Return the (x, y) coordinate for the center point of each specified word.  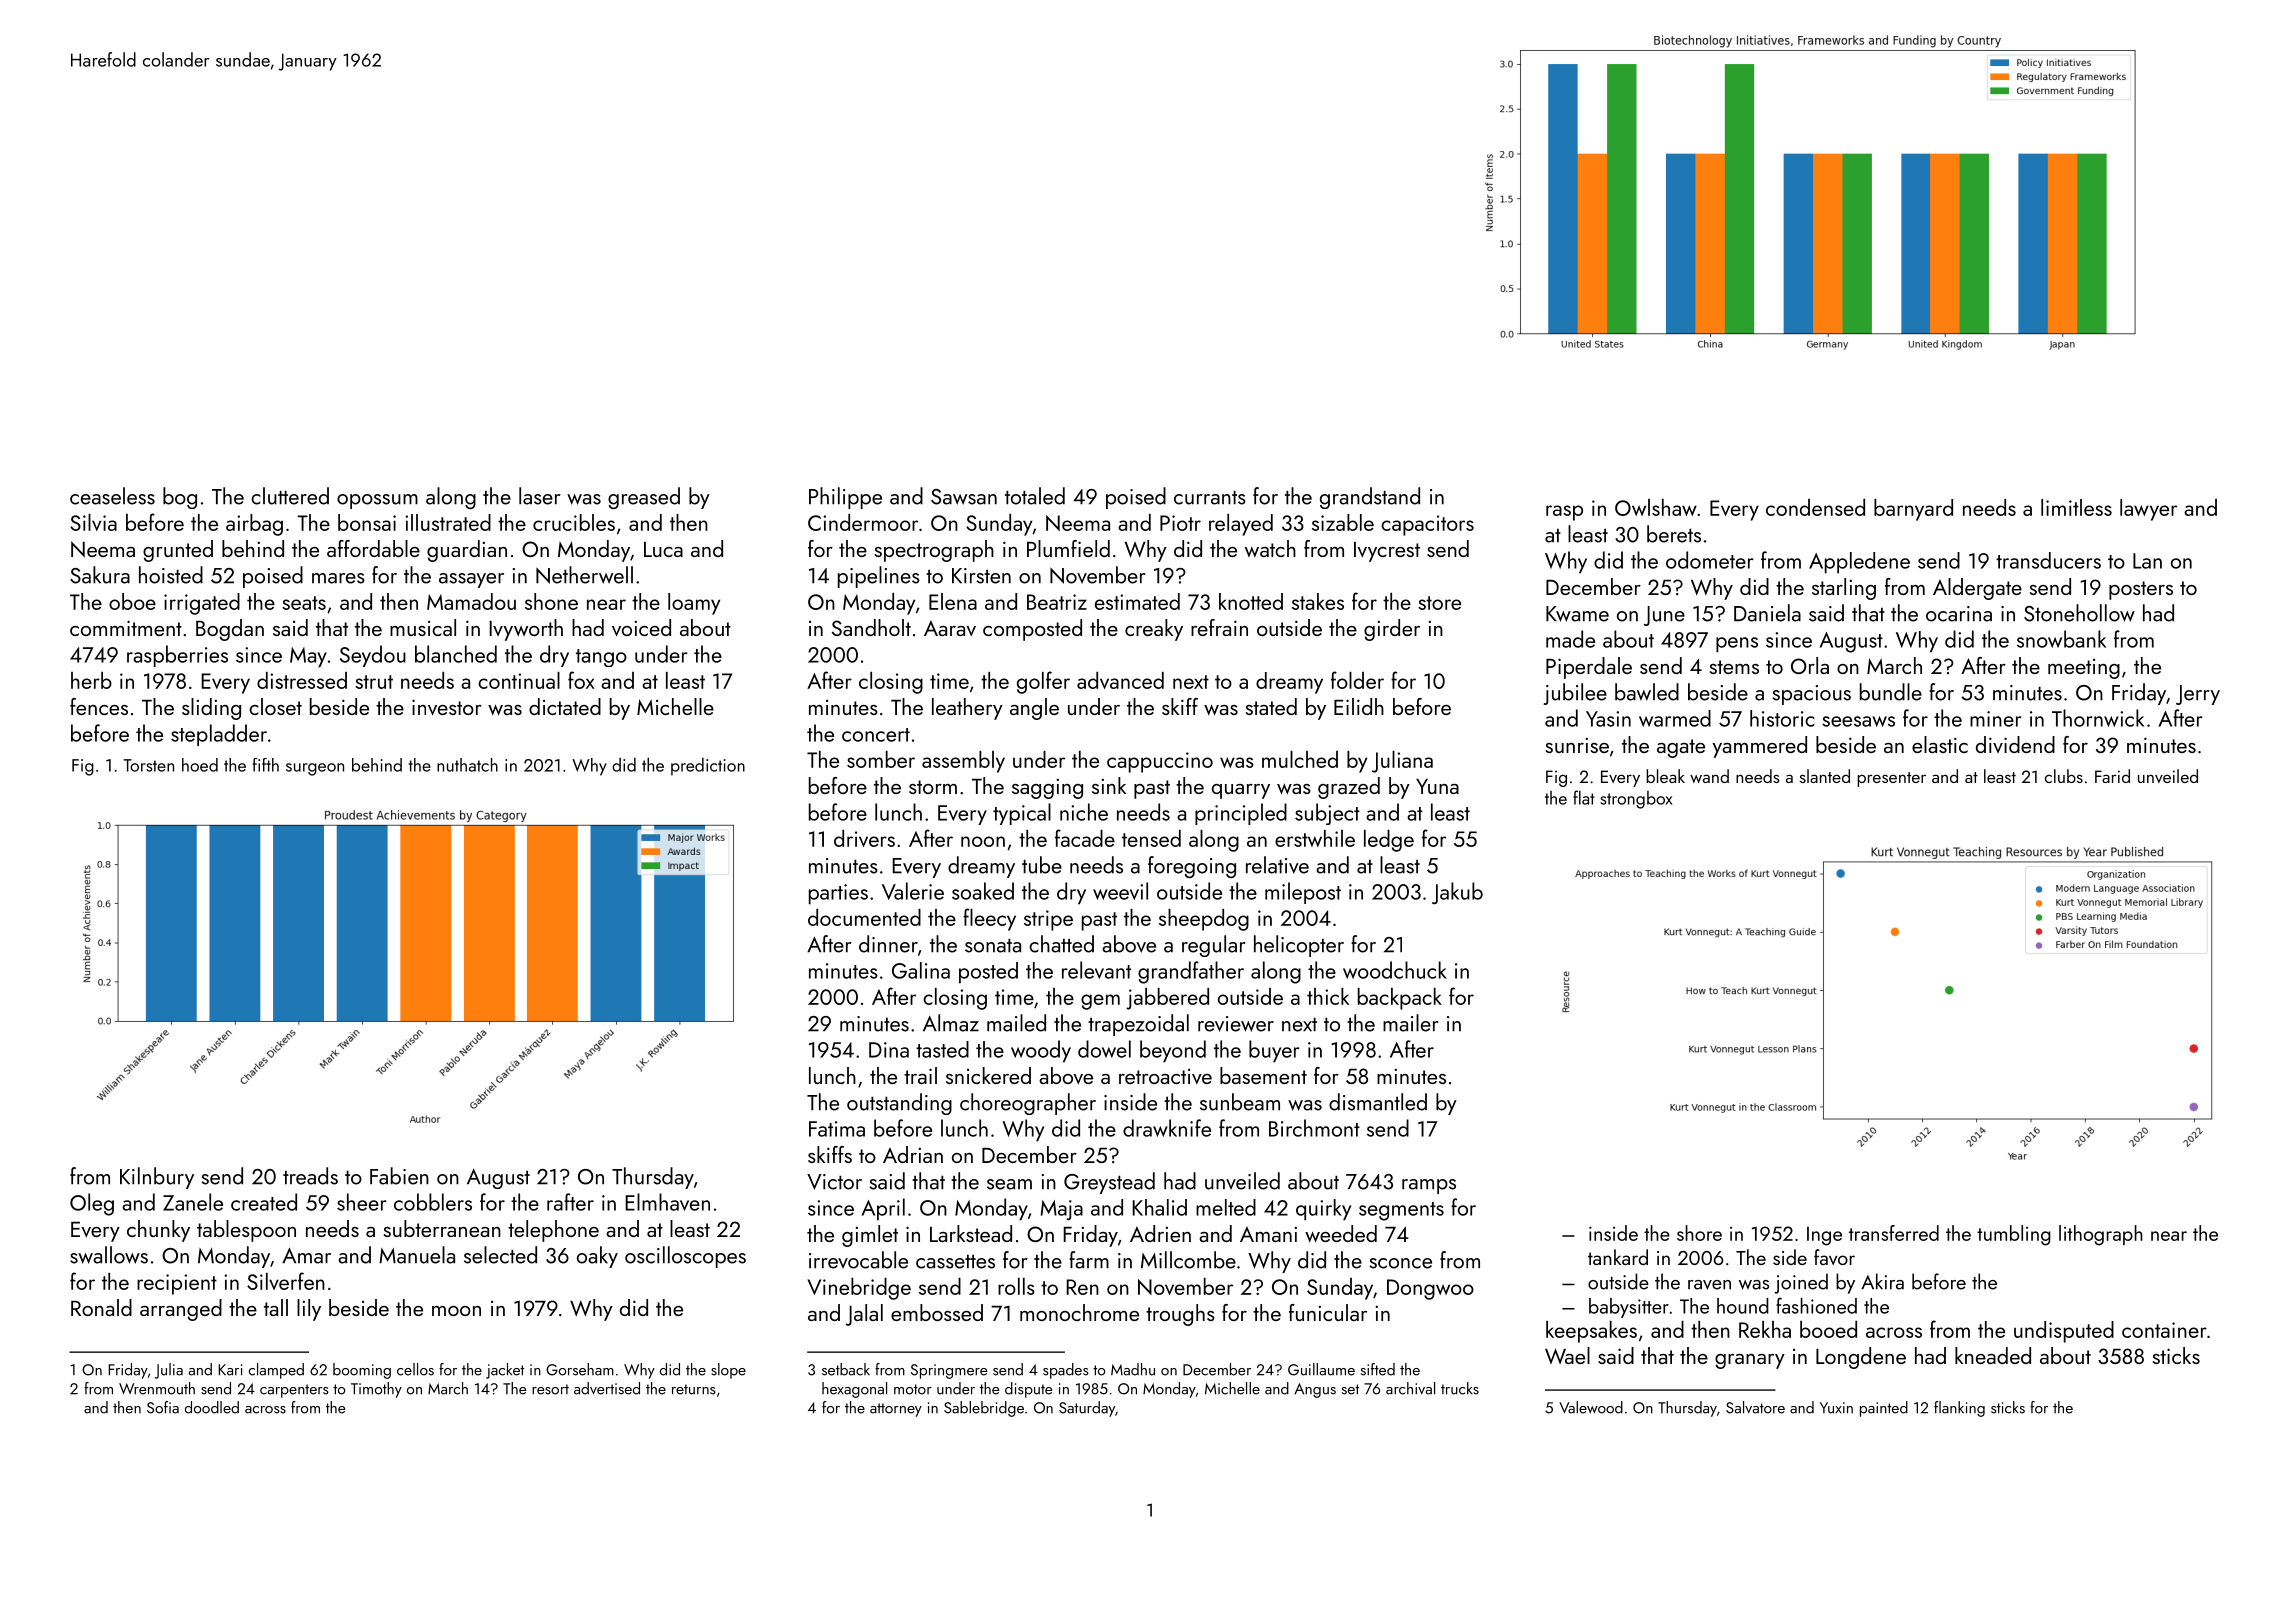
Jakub (1457, 893)
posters (2141, 590)
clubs (2064, 776)
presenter (1891, 779)
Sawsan (964, 497)
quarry (1241, 791)
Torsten (148, 765)
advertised (607, 1388)
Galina (921, 970)
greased (644, 498)
